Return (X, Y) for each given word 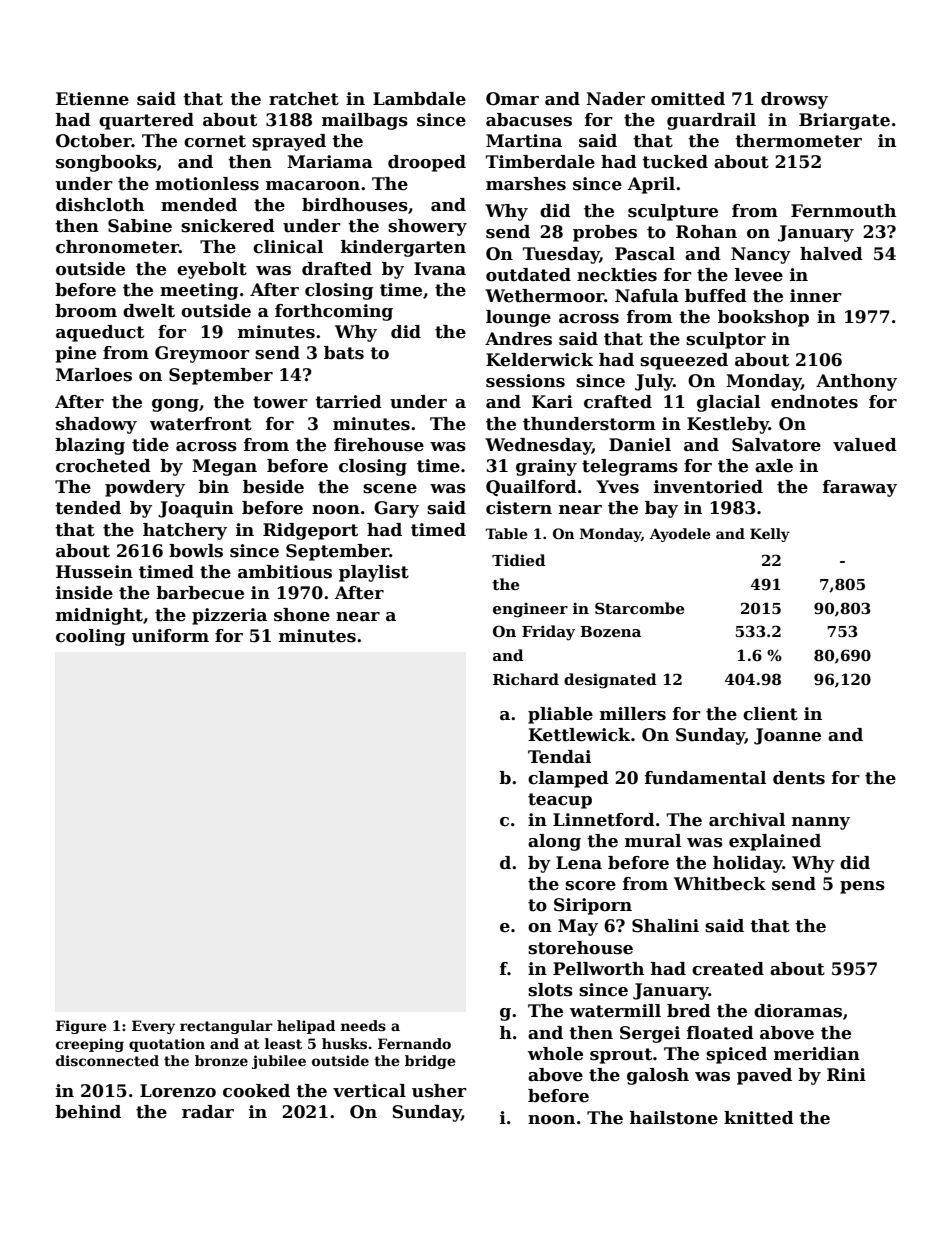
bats (344, 353)
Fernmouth (843, 211)
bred (689, 1011)
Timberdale (540, 162)
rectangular (226, 1027)
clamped (568, 779)
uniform (170, 636)
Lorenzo (178, 1091)
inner (816, 296)
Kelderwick (539, 360)
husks (344, 1043)
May (578, 927)
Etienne (92, 99)
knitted (759, 1118)
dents (799, 778)
